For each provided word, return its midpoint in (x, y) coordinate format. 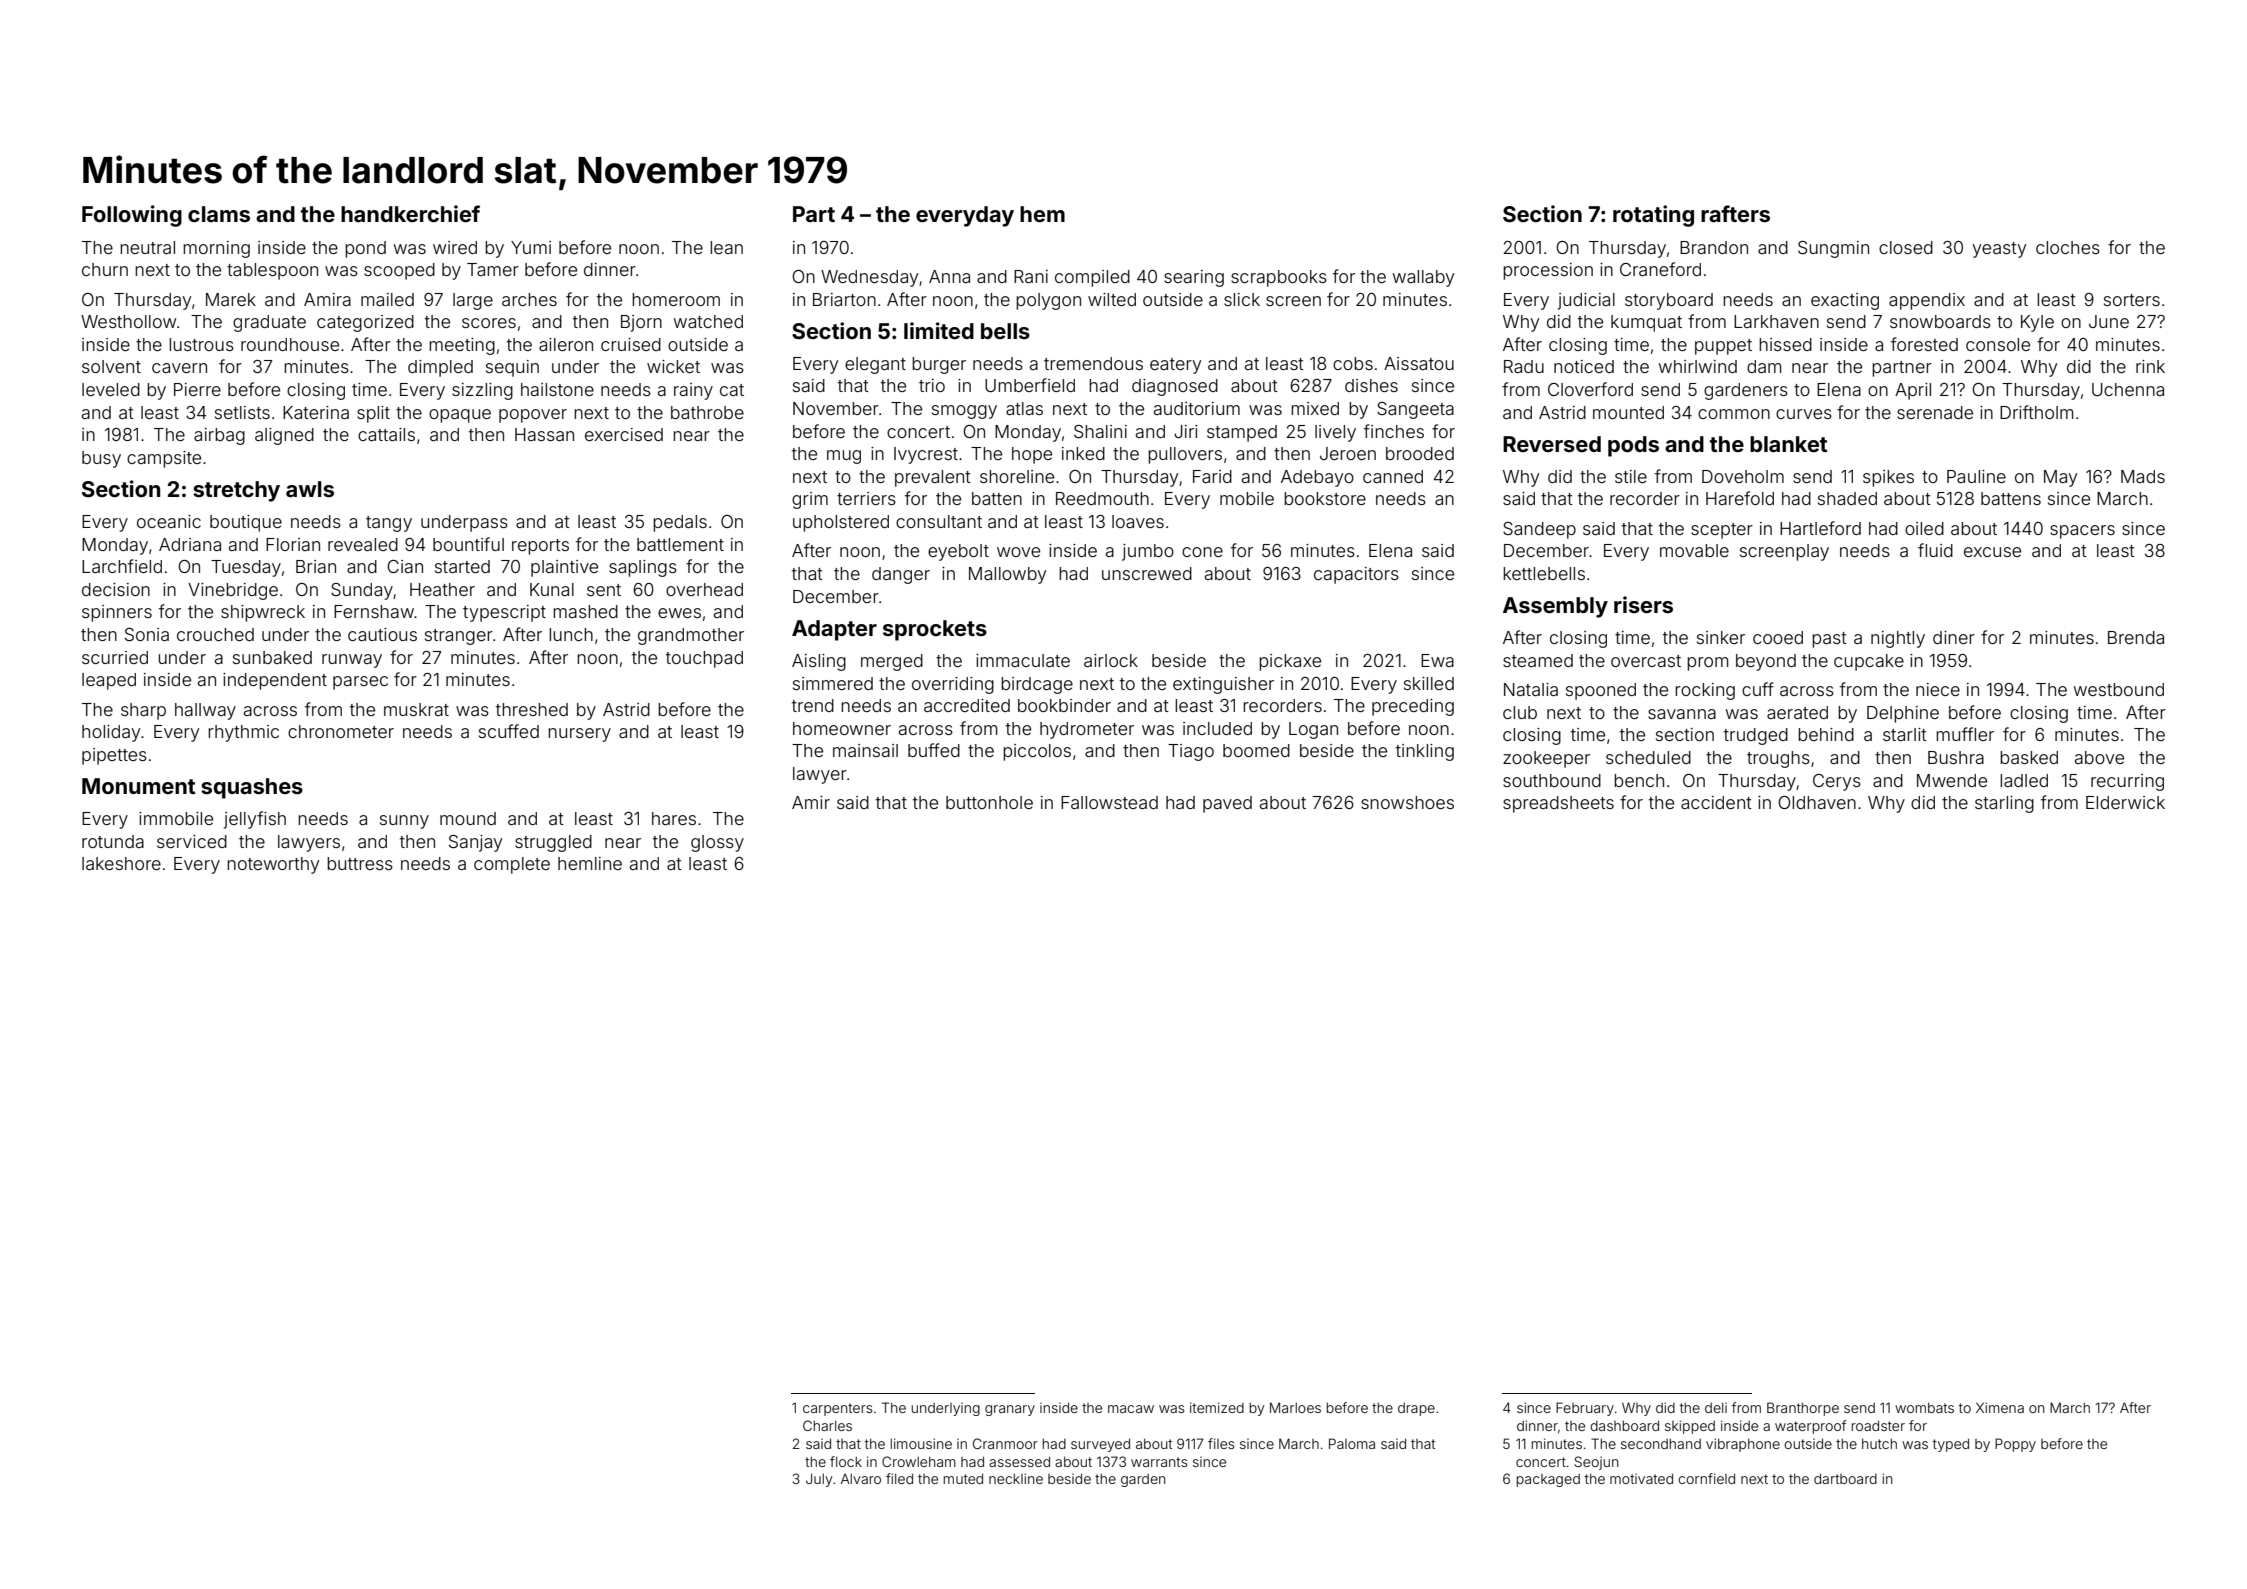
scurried (115, 657)
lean (726, 247)
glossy (717, 843)
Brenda (2136, 637)
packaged (1548, 1480)
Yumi (531, 247)
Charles (827, 1425)
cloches (2068, 247)
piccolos (1037, 752)
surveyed (1100, 1445)
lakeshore (121, 863)
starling (2004, 804)
